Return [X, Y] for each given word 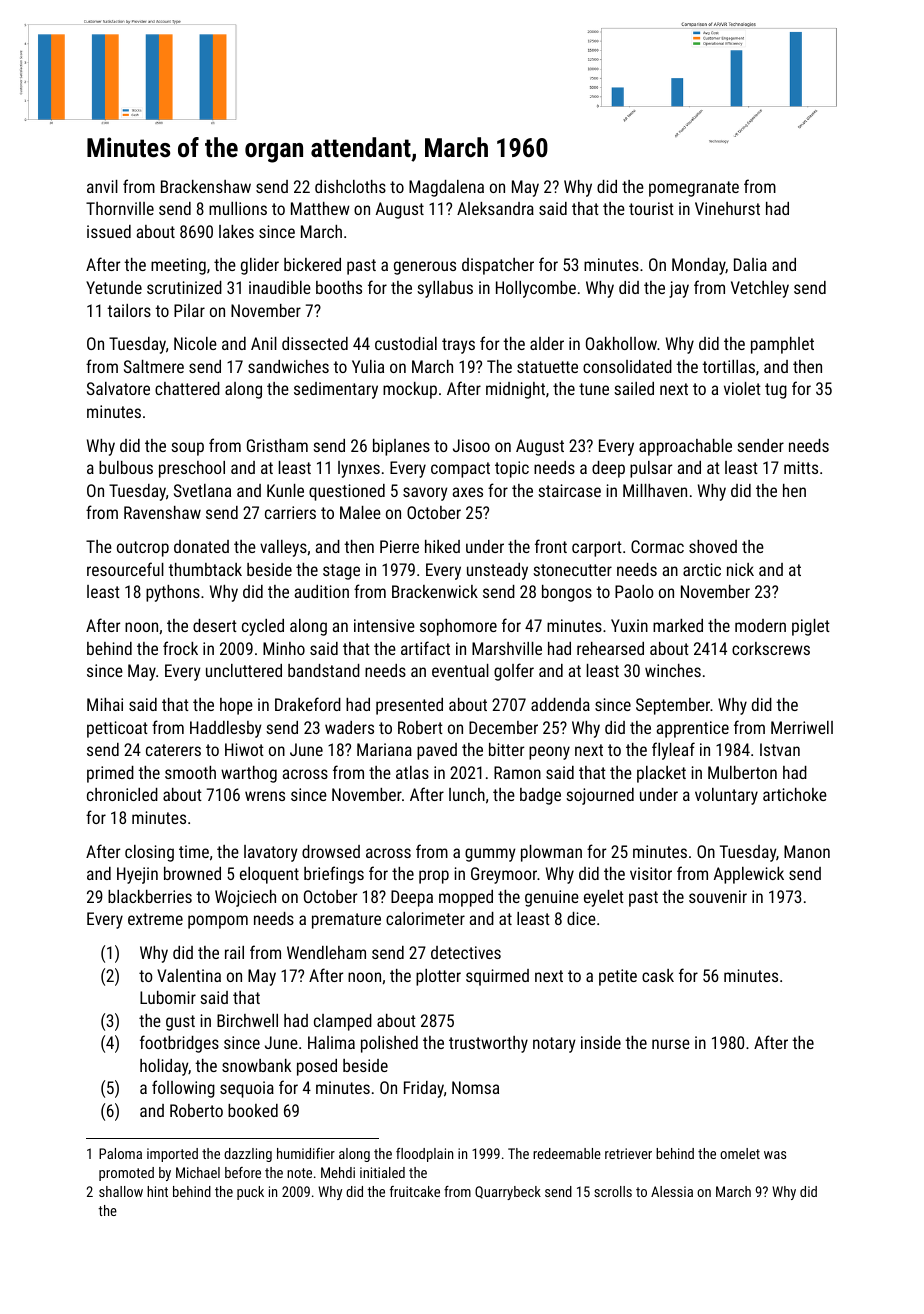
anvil [102, 186]
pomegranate [694, 189]
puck [250, 1193]
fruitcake [415, 1191]
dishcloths [350, 186]
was [775, 1155]
